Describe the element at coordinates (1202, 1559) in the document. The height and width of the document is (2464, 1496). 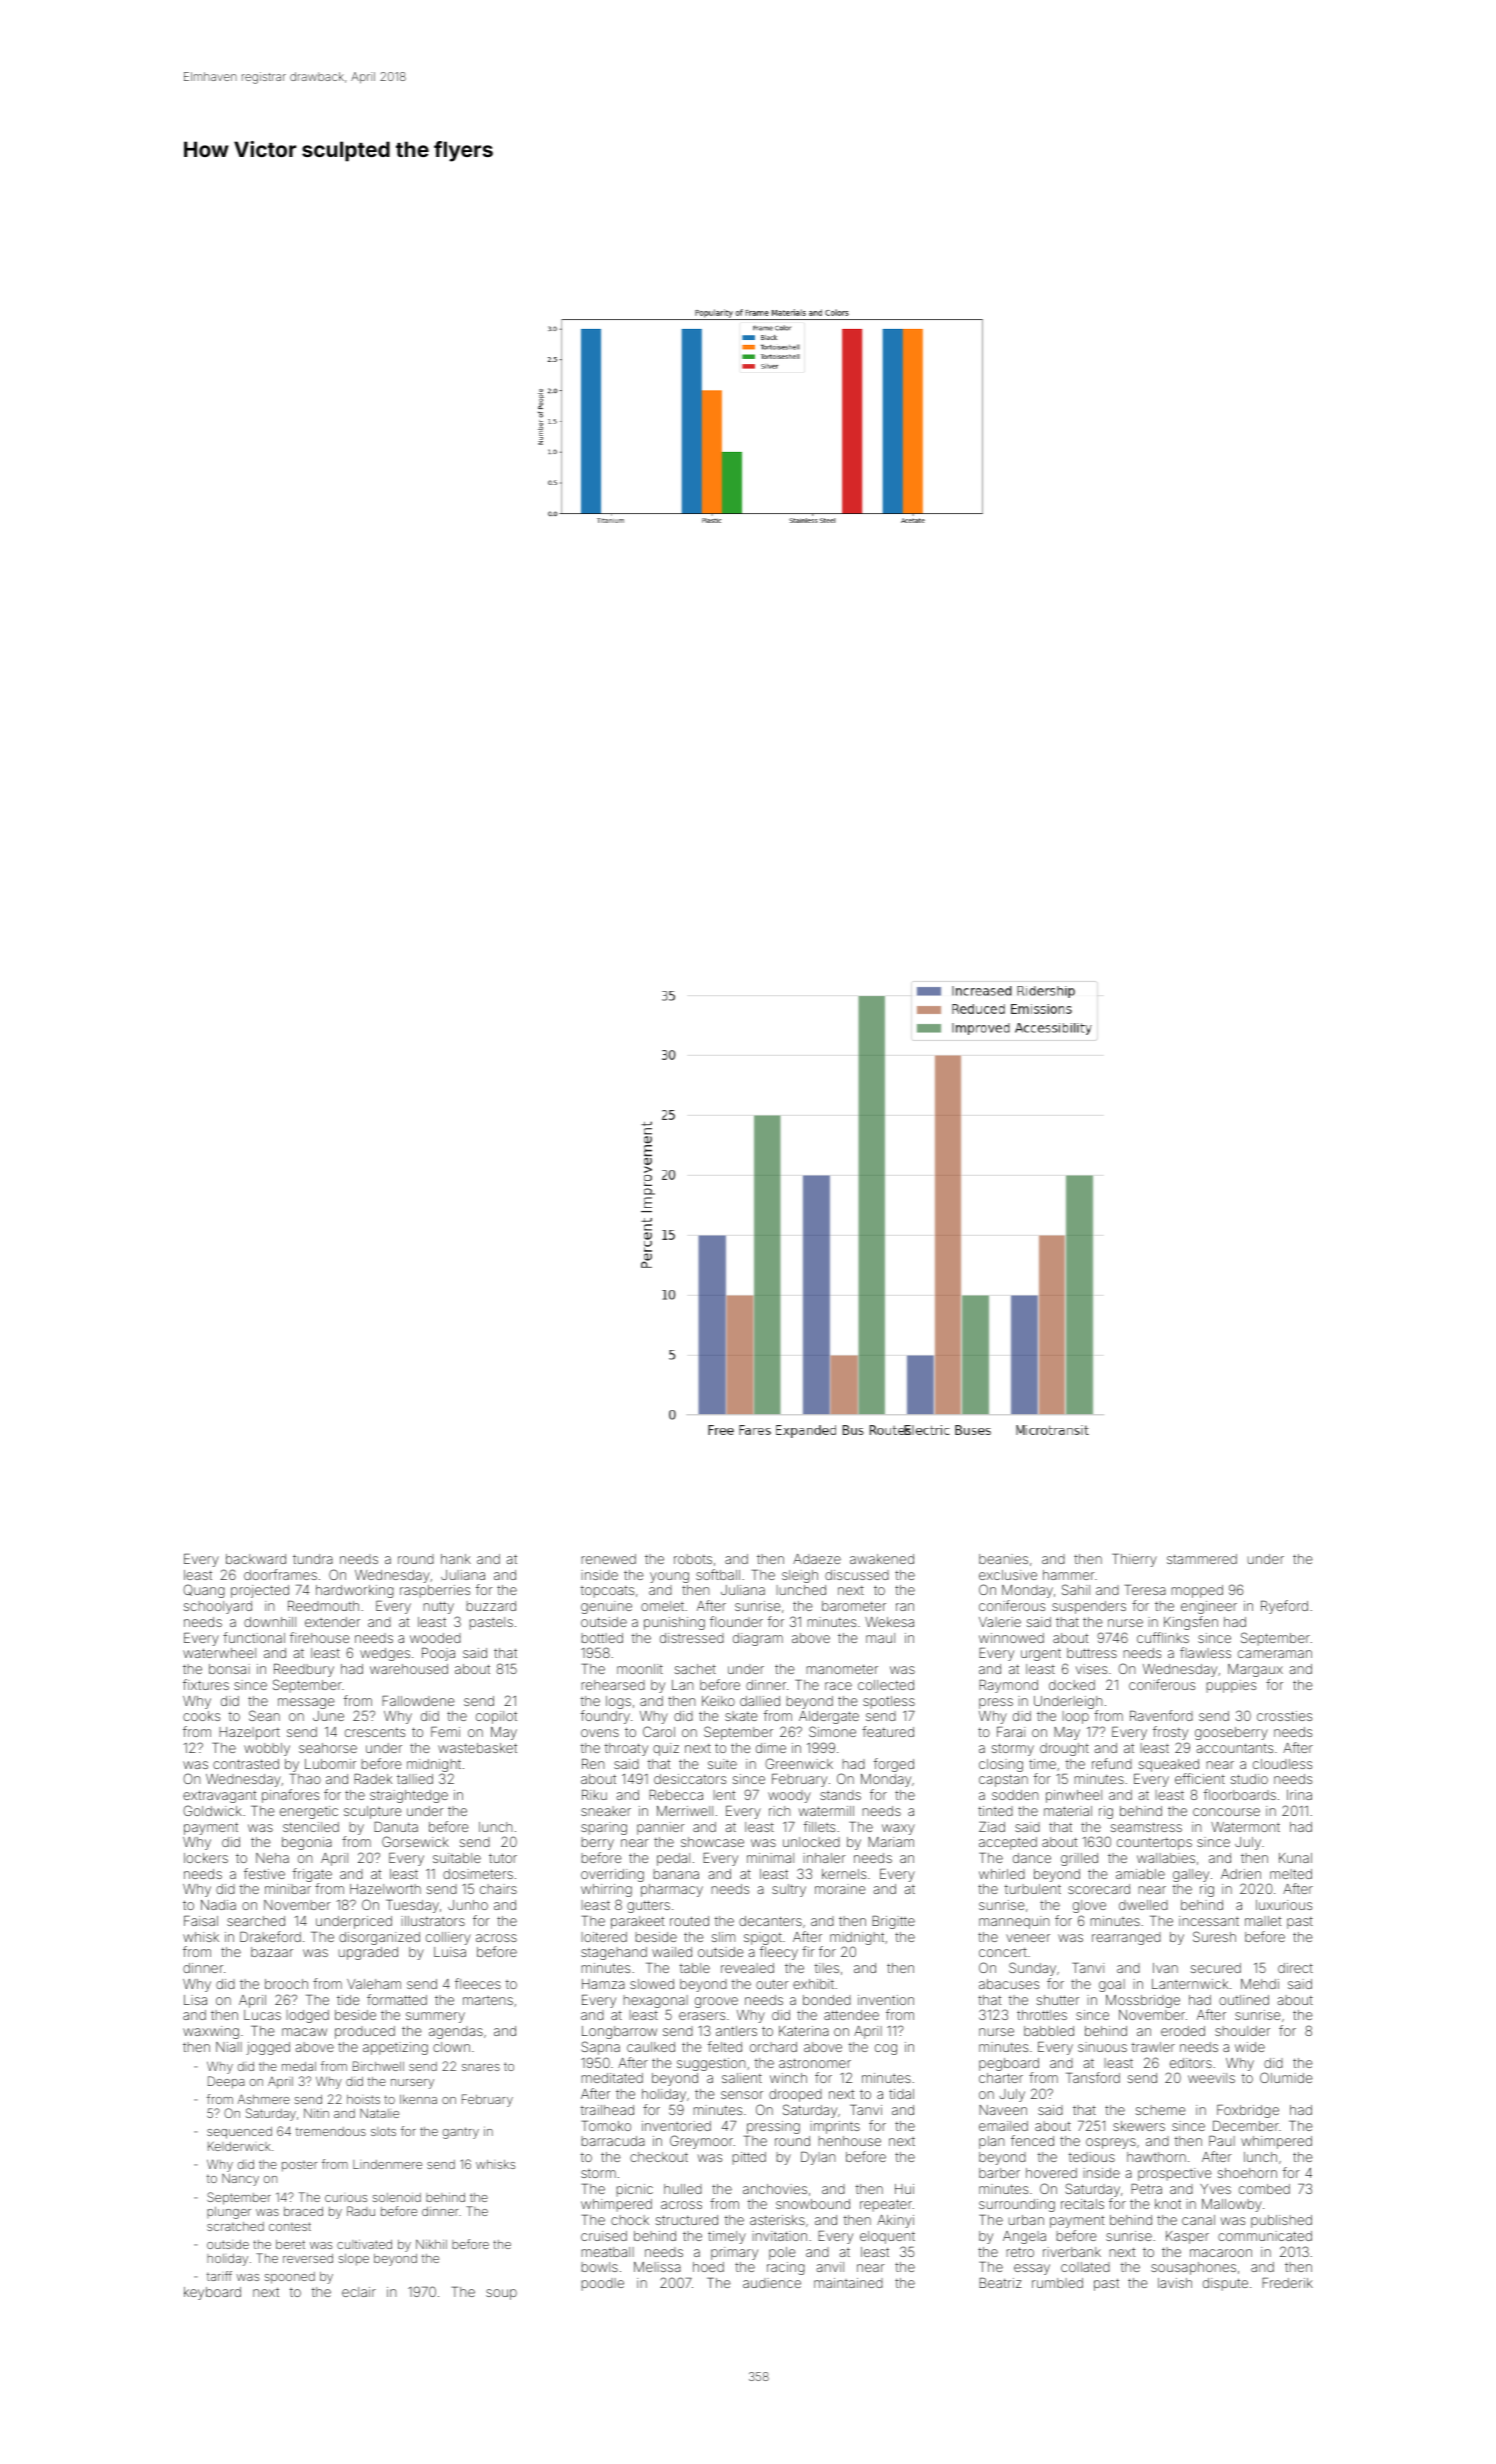
I see `stammered` at that location.
